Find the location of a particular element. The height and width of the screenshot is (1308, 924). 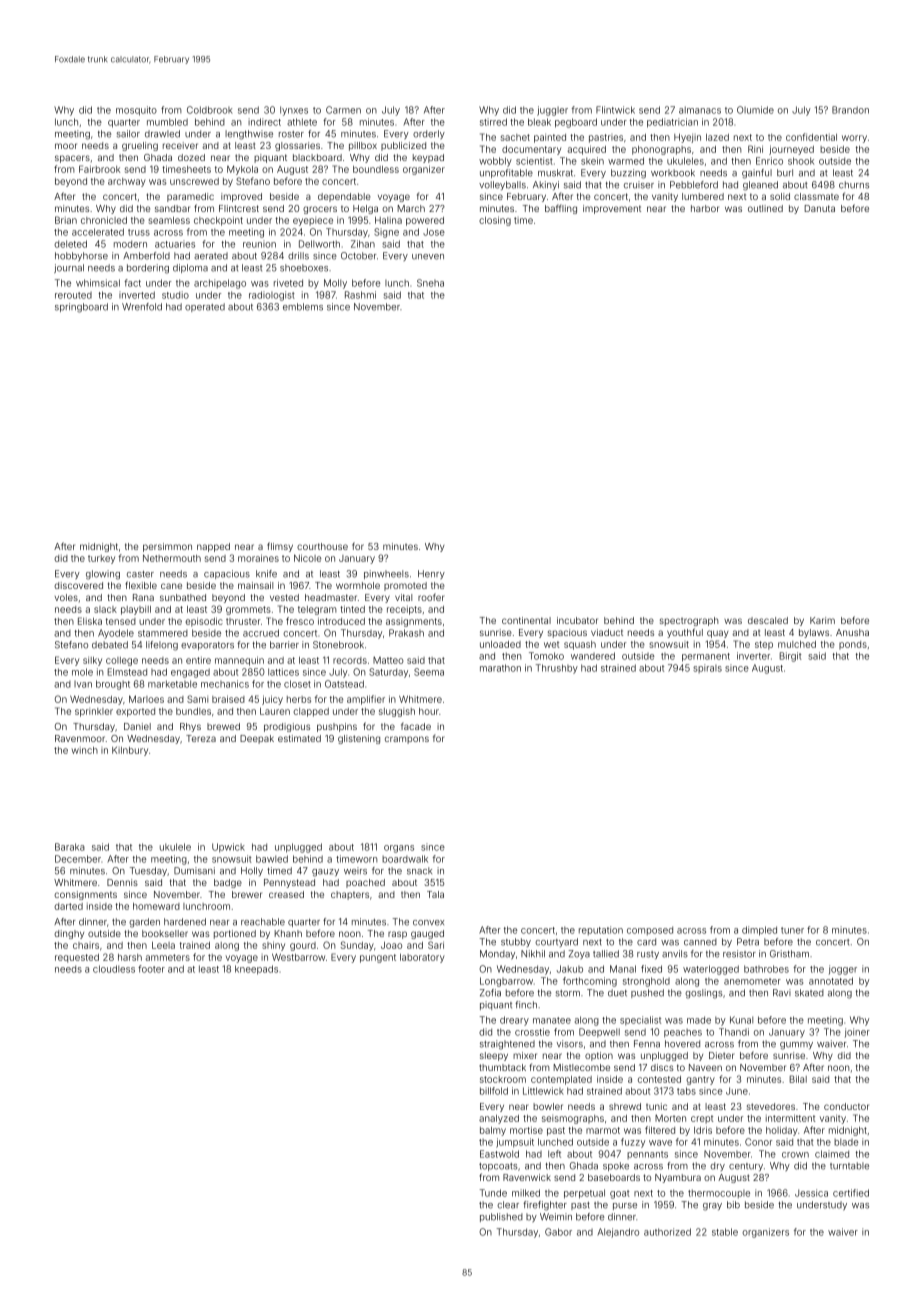

spectrograph is located at coordinates (689, 621).
